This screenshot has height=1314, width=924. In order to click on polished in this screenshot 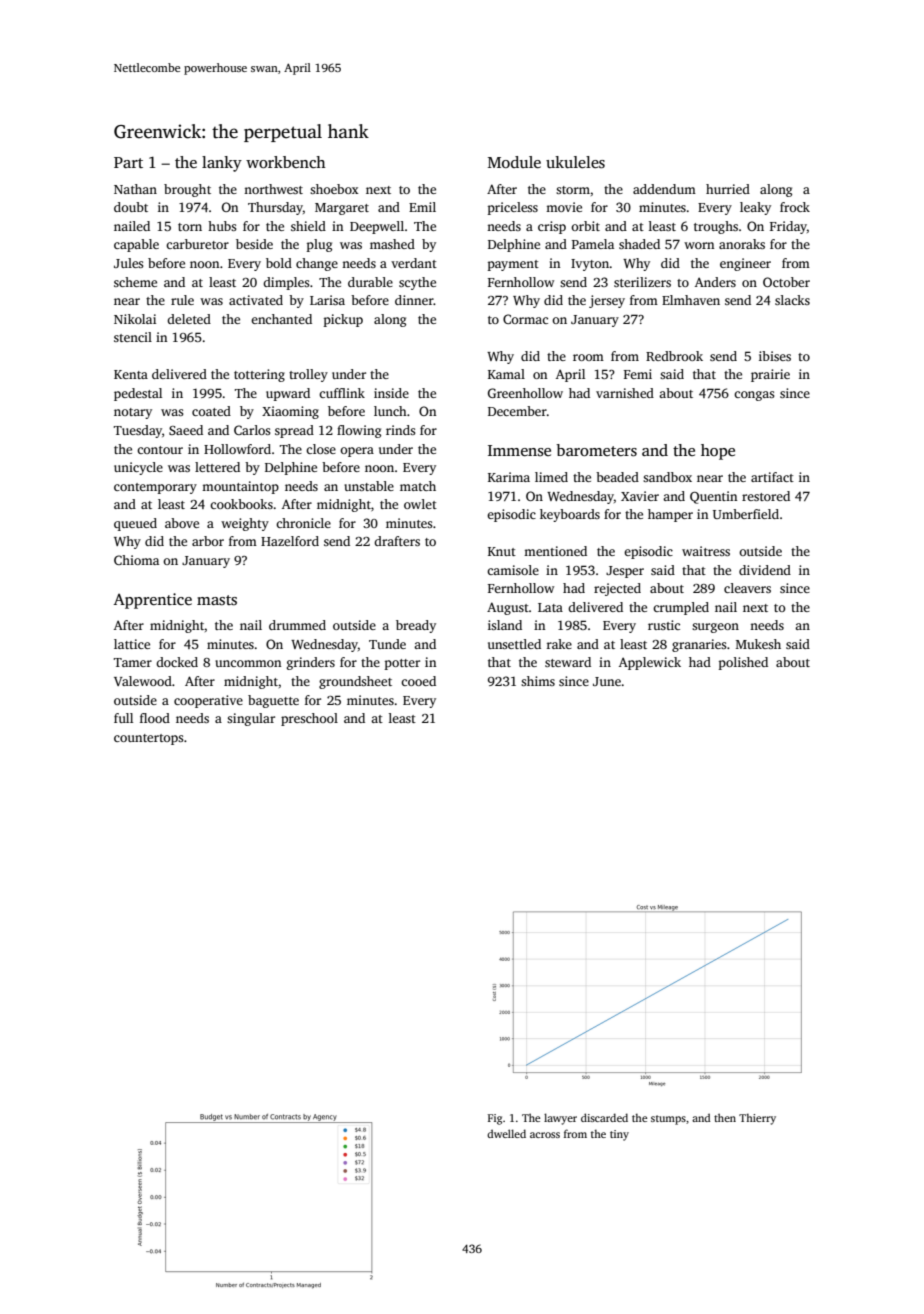, I will do `click(743, 663)`.
